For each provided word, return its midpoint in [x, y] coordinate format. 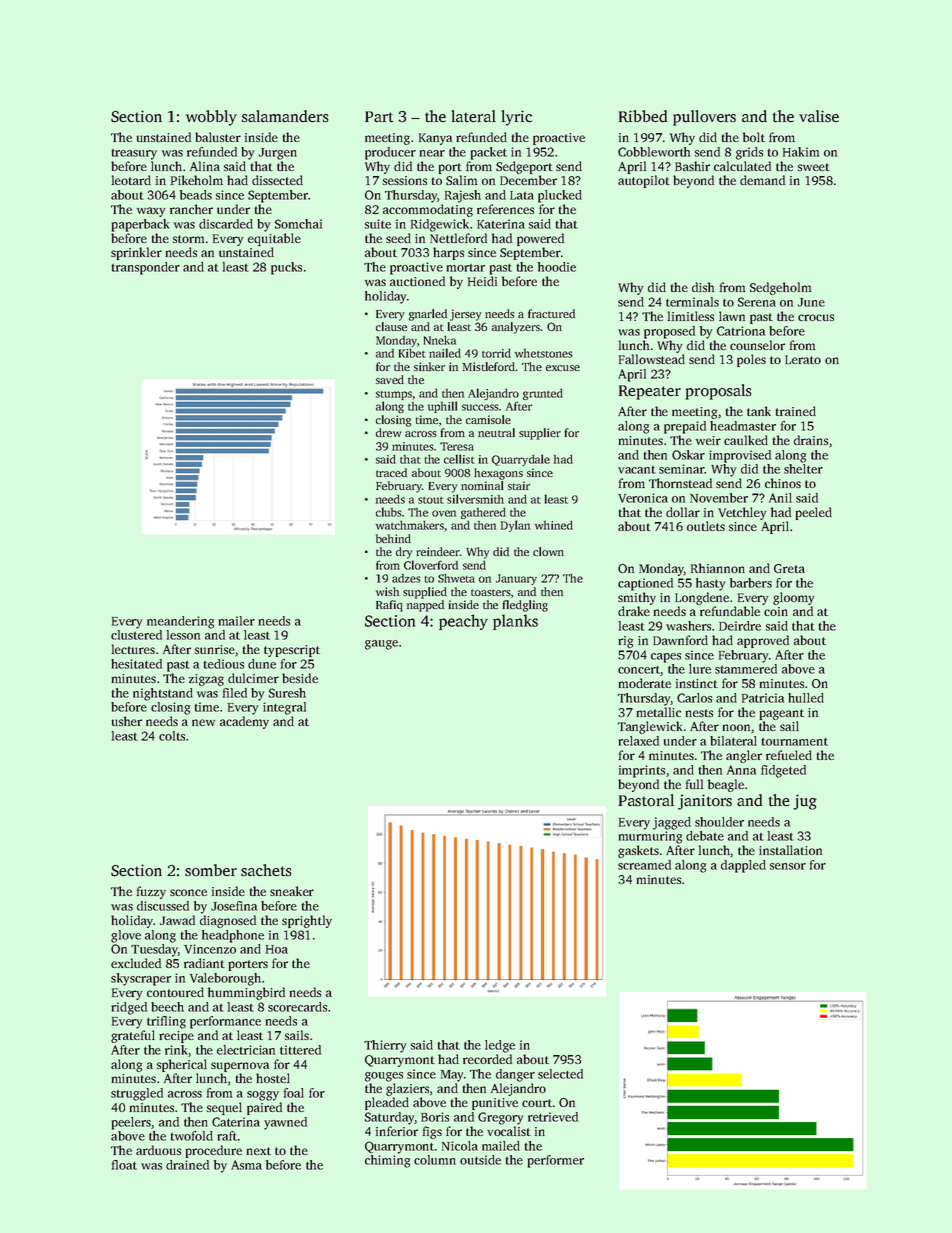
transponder [146, 268]
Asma [246, 1165]
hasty [710, 584]
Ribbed [643, 116]
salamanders [285, 116]
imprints [642, 771]
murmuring [650, 837]
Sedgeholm [780, 288]
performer [556, 1161]
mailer [237, 621]
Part [379, 117]
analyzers [516, 328]
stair [519, 485]
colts [172, 736]
